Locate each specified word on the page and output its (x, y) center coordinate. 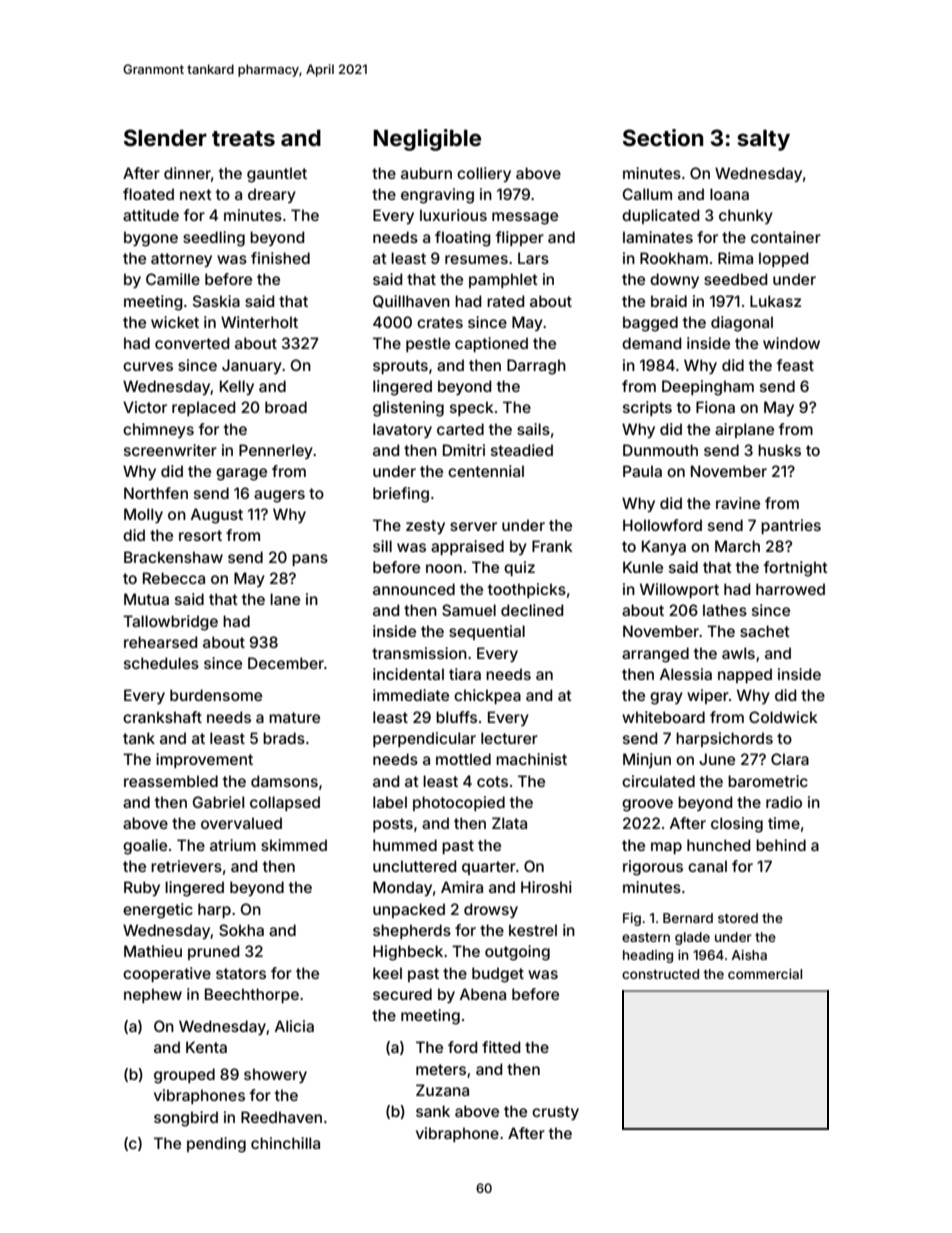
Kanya (664, 547)
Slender (165, 138)
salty (763, 140)
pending (216, 1145)
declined (532, 610)
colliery (484, 174)
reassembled (171, 781)
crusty (555, 1113)
